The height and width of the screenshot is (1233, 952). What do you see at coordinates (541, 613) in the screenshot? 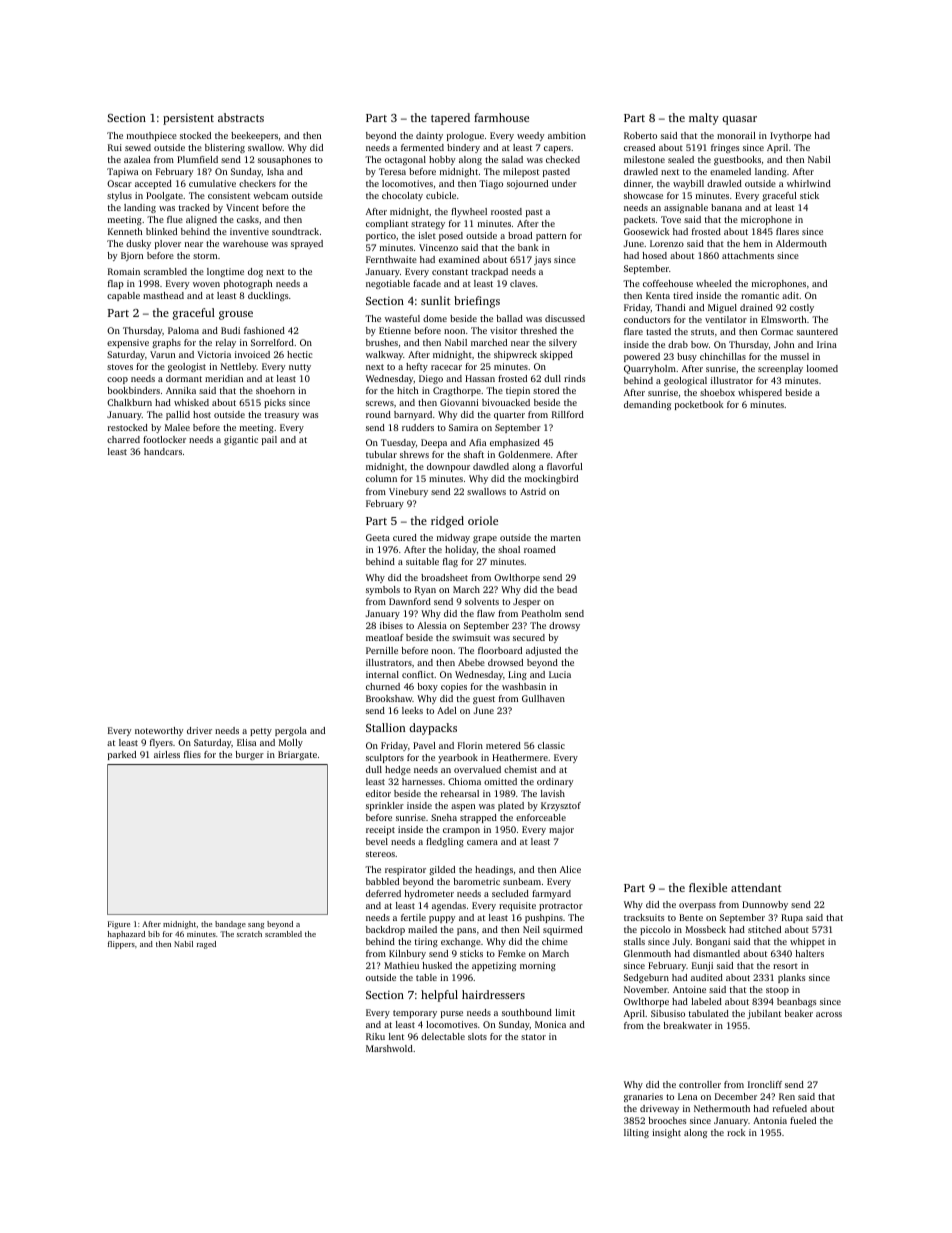
I see `Peatholm` at bounding box center [541, 613].
